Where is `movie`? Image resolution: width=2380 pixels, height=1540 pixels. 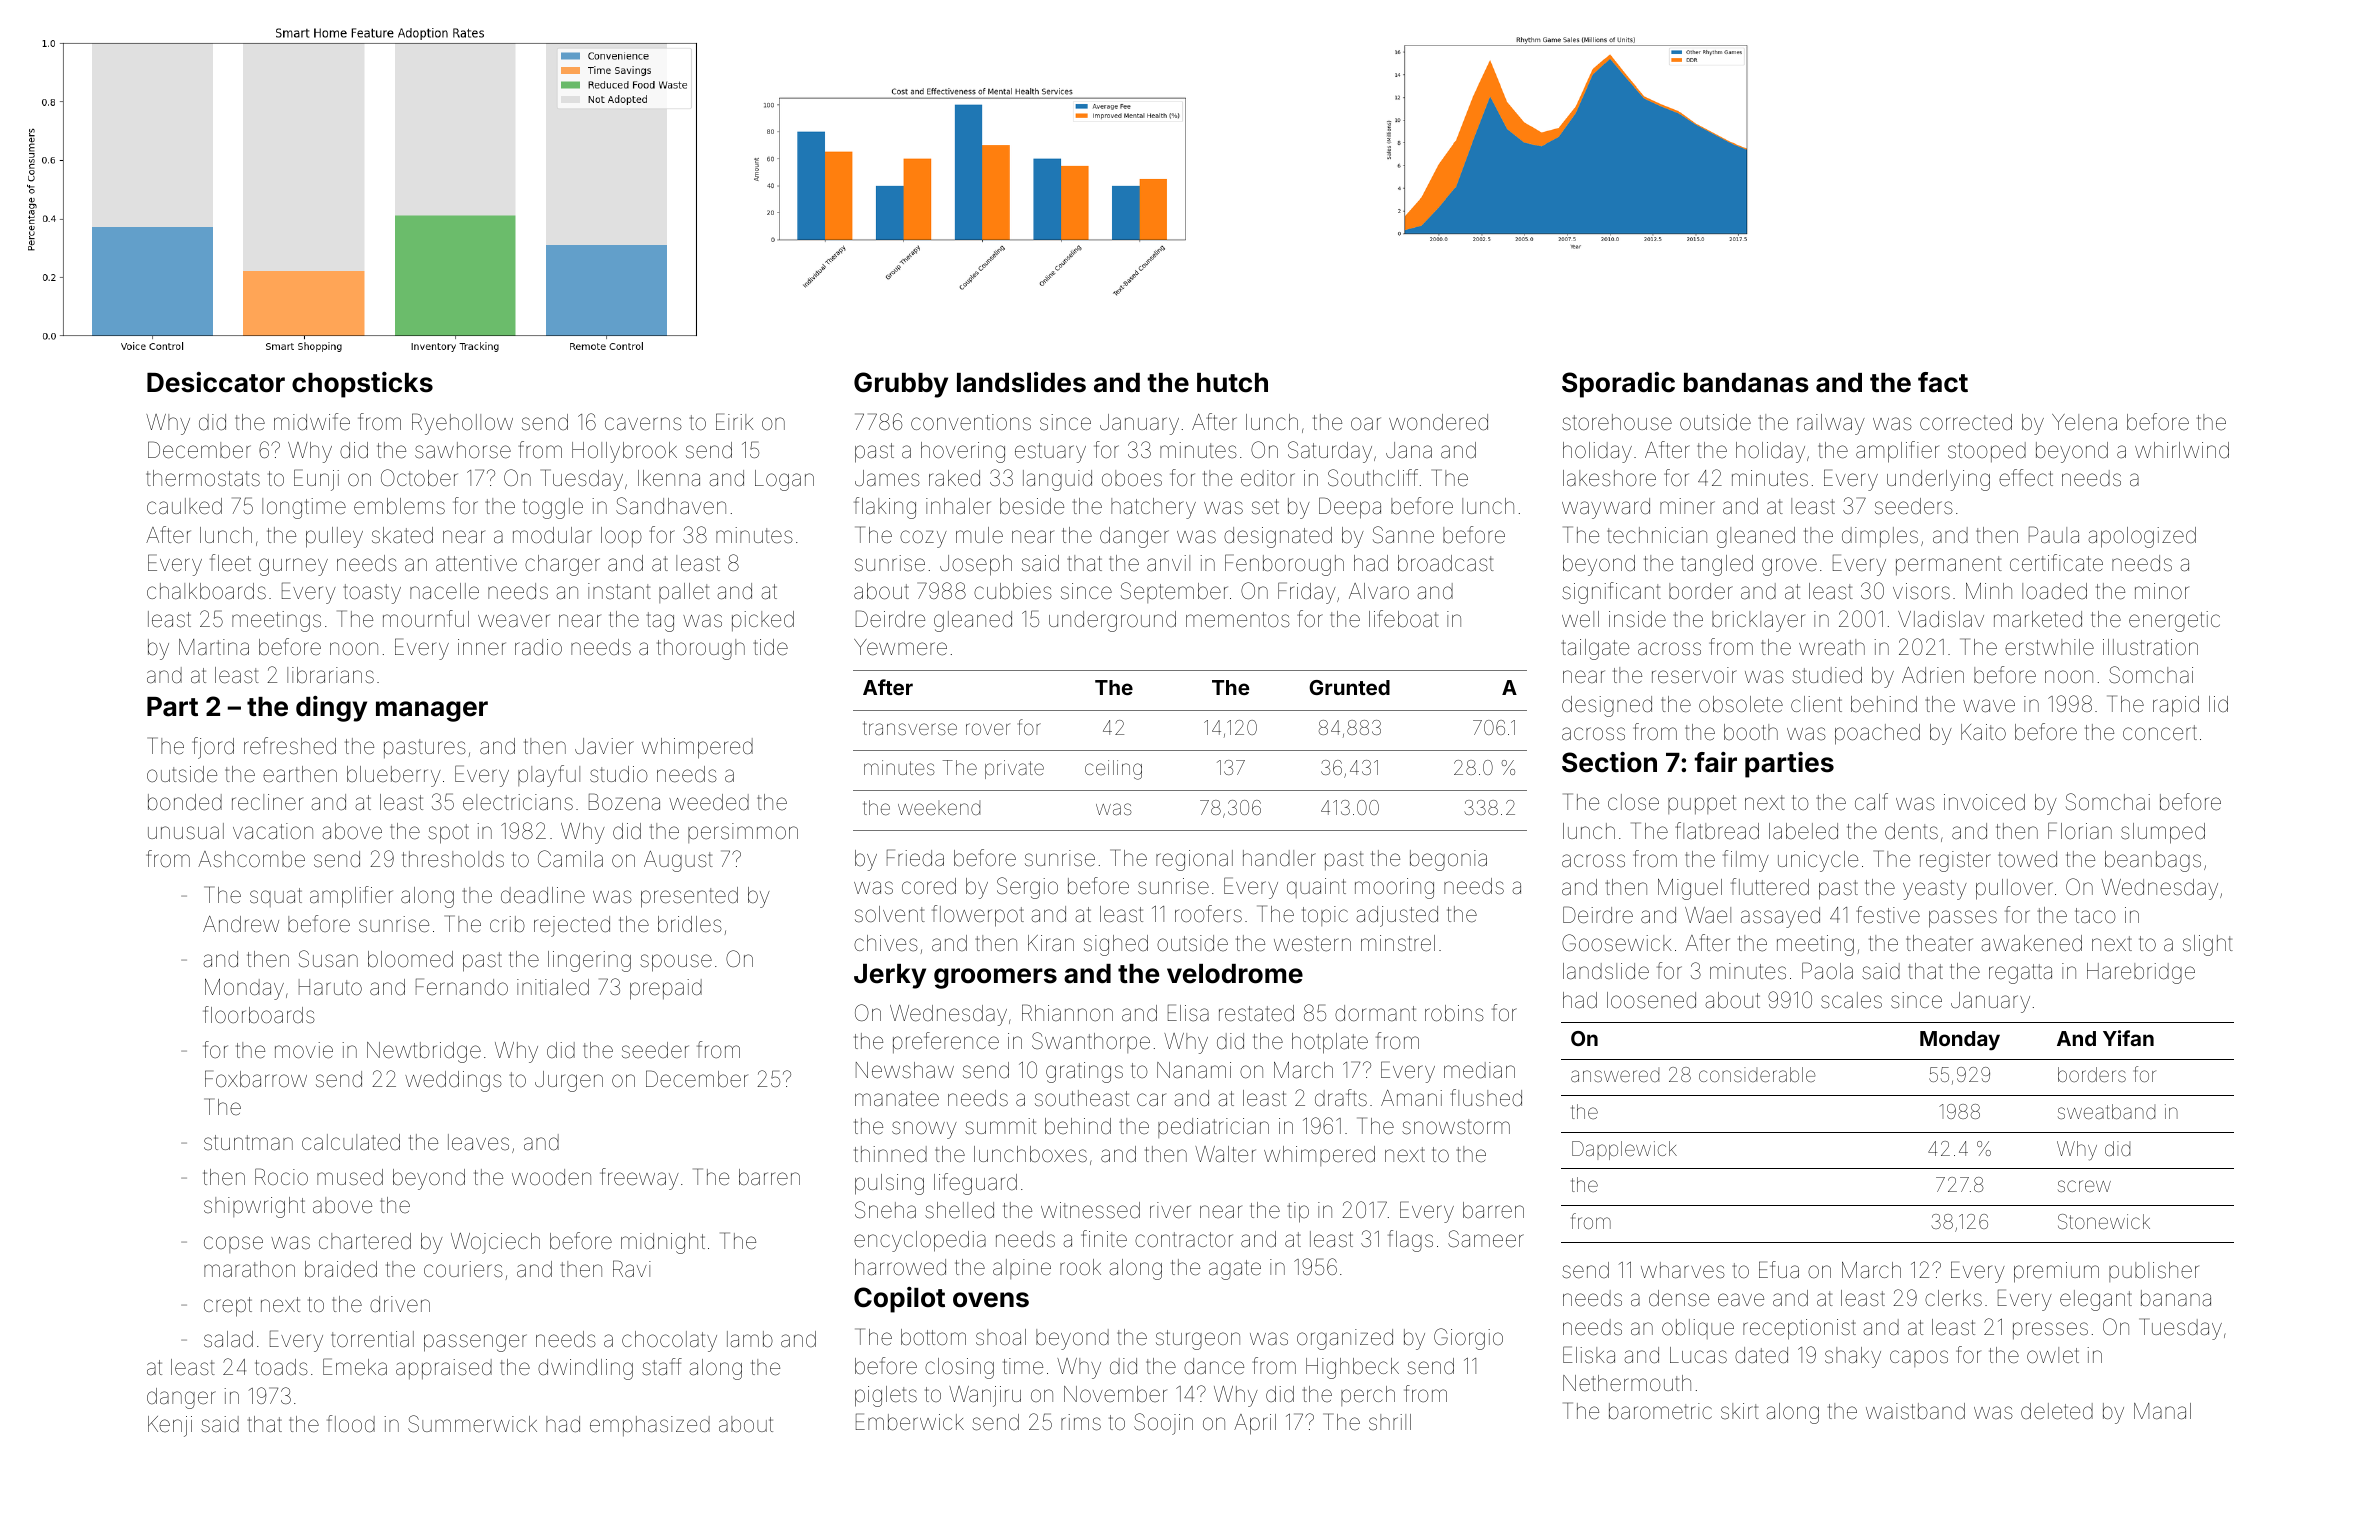 movie is located at coordinates (304, 1050).
